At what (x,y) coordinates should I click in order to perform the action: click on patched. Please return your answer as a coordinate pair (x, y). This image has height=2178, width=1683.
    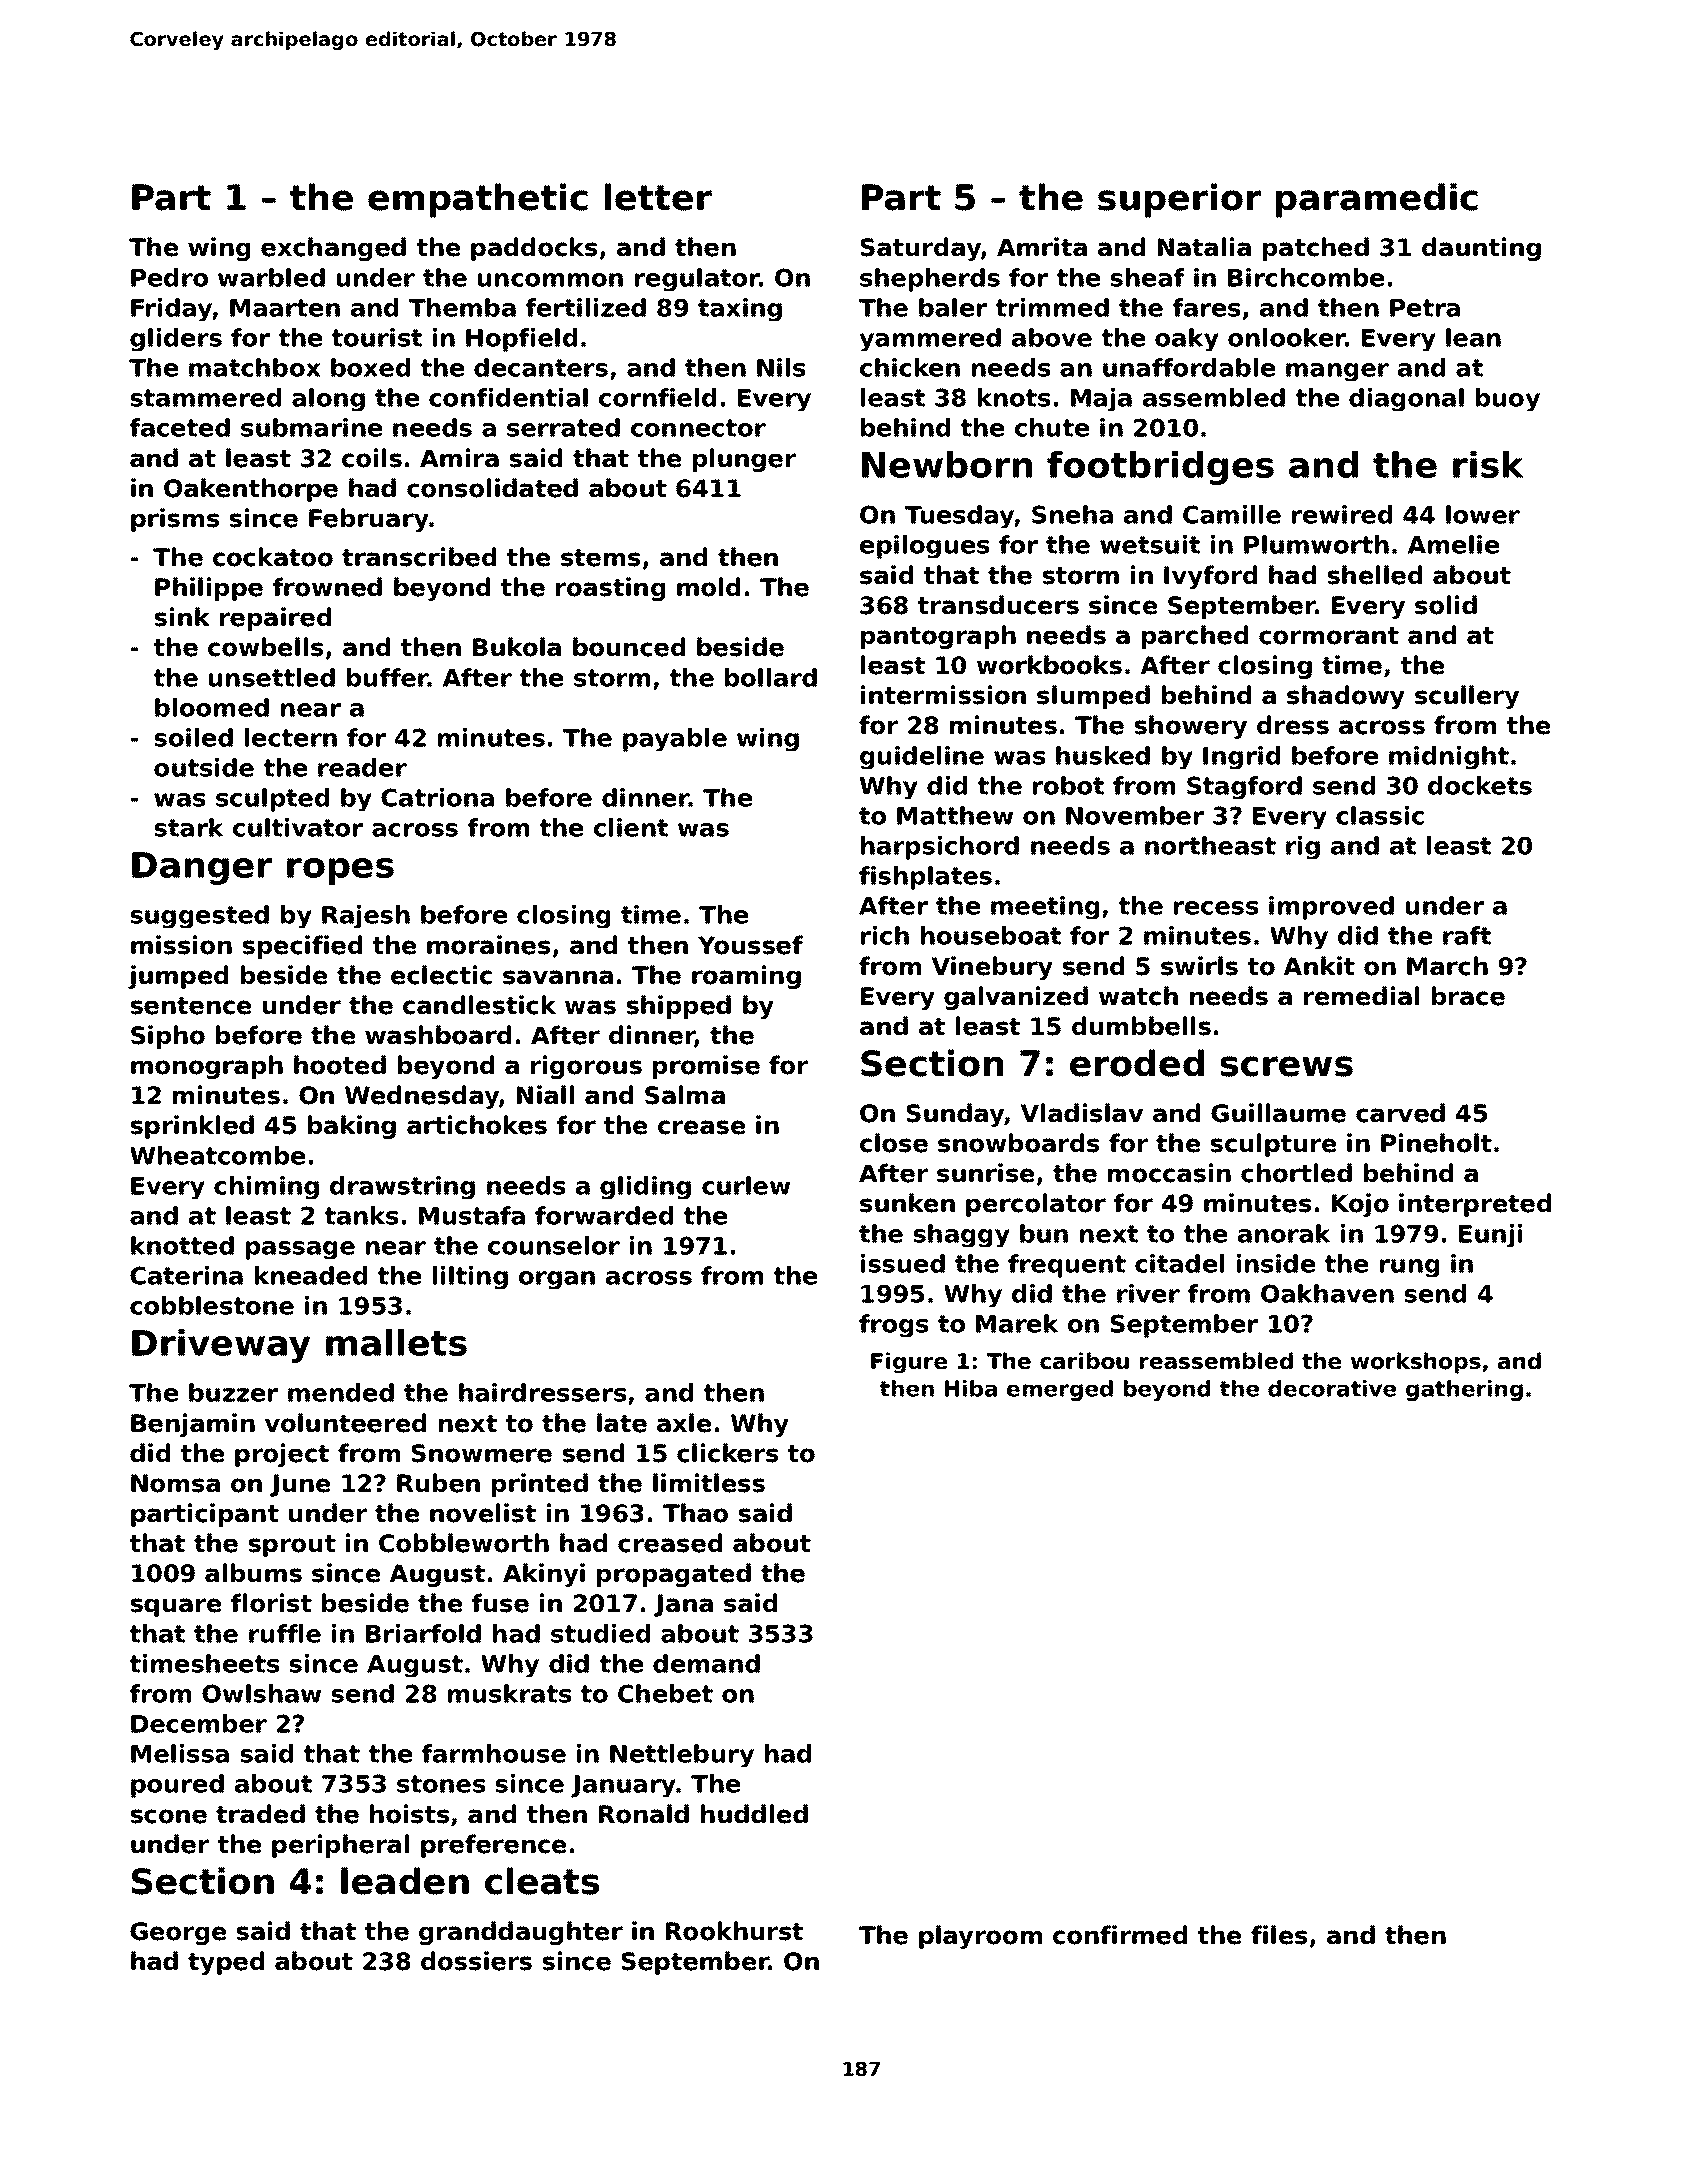
    Looking at the image, I should click on (1316, 249).
